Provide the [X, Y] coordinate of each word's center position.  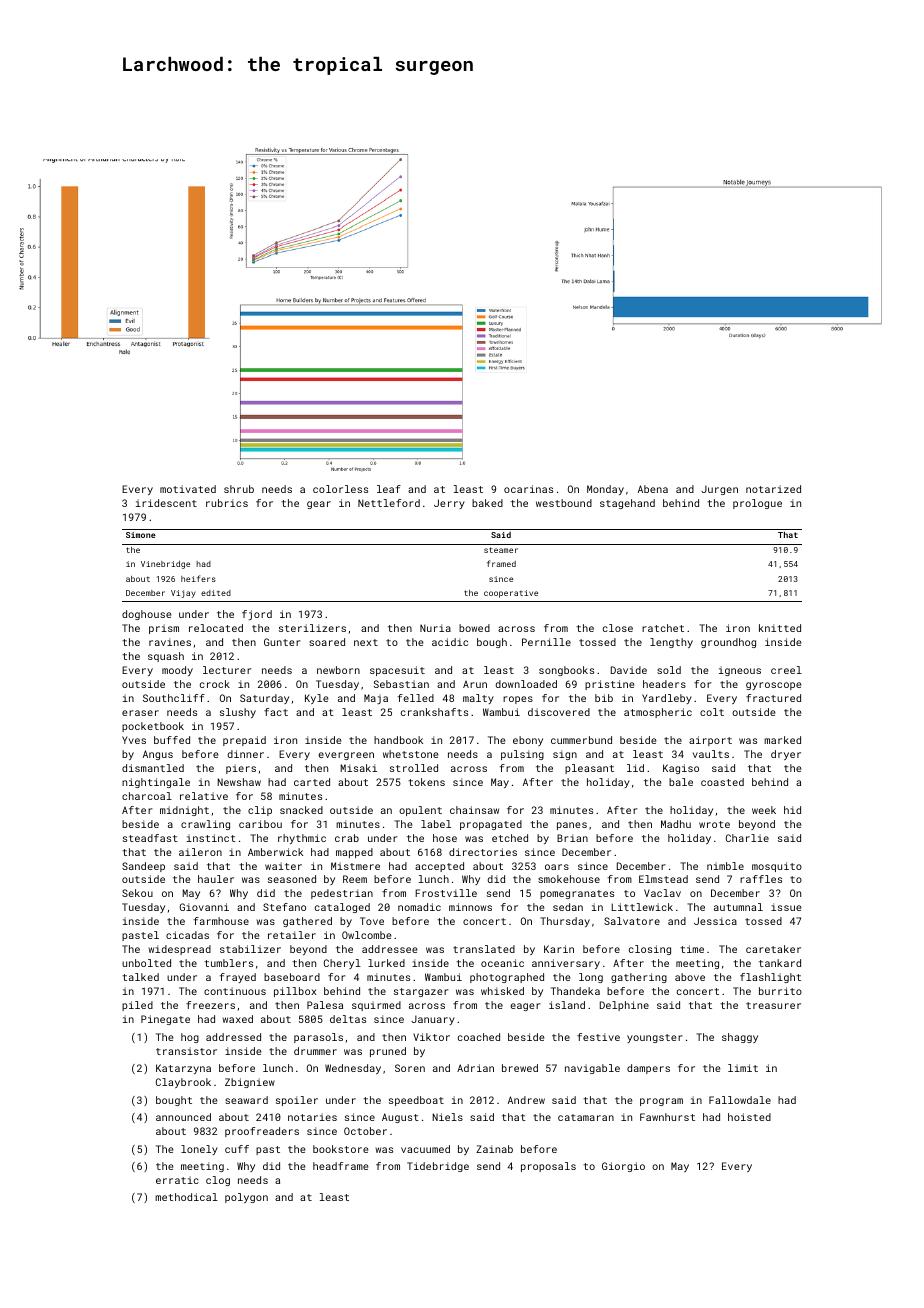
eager [525, 1007]
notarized [773, 489]
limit [743, 1068]
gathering [639, 978]
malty [478, 699]
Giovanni [204, 907]
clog [218, 1181]
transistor [186, 1051]
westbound [564, 503]
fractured [773, 698]
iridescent [166, 503]
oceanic [502, 963]
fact [276, 712]
